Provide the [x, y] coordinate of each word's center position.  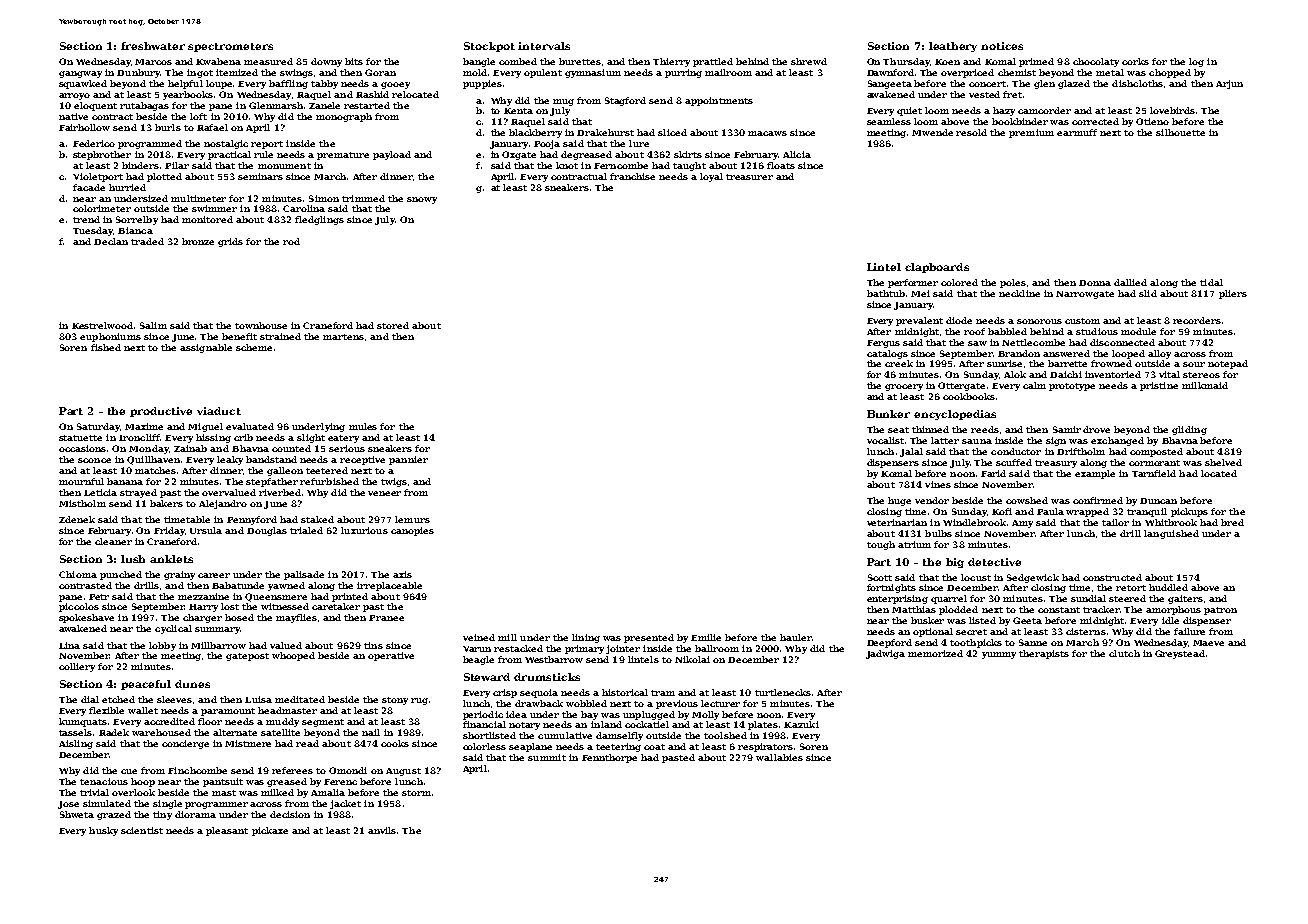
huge [899, 501]
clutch [1124, 653]
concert [987, 84]
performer [913, 283]
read [307, 743]
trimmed [363, 198]
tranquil [1147, 512]
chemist [1017, 72]
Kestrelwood [102, 325]
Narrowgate [1085, 295]
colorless [484, 746]
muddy [282, 722]
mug [563, 102]
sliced [672, 132]
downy [326, 62]
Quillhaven [153, 460]
